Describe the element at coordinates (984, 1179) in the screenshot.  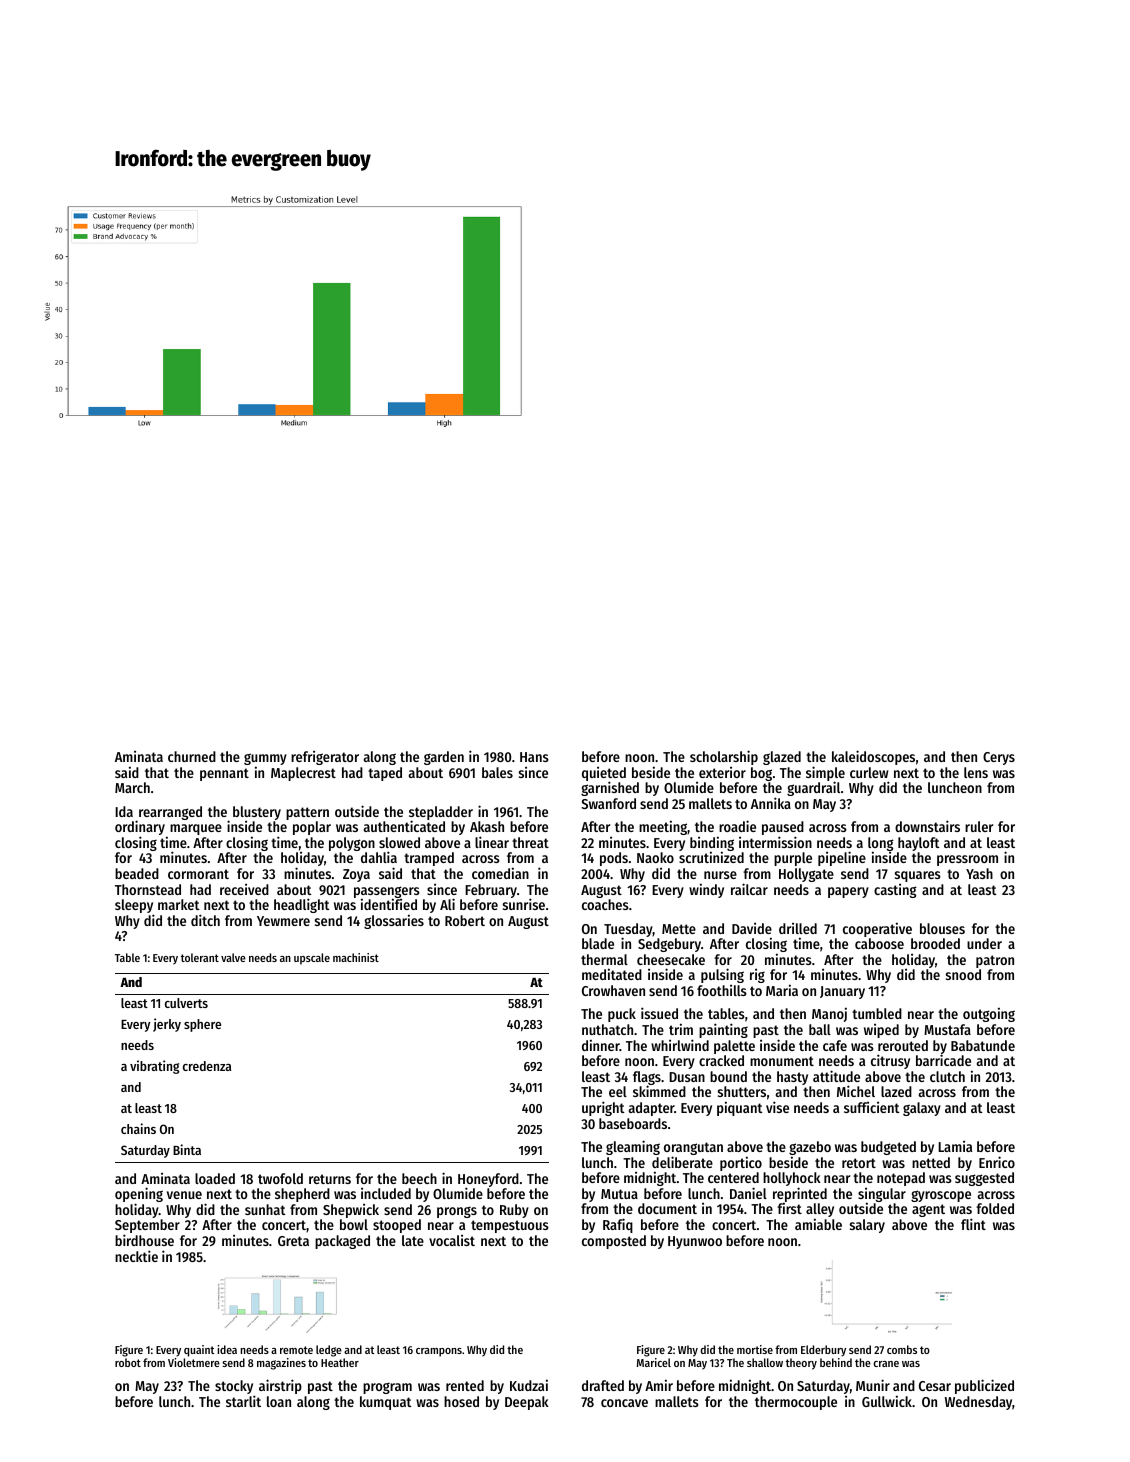
I see `suggested` at that location.
